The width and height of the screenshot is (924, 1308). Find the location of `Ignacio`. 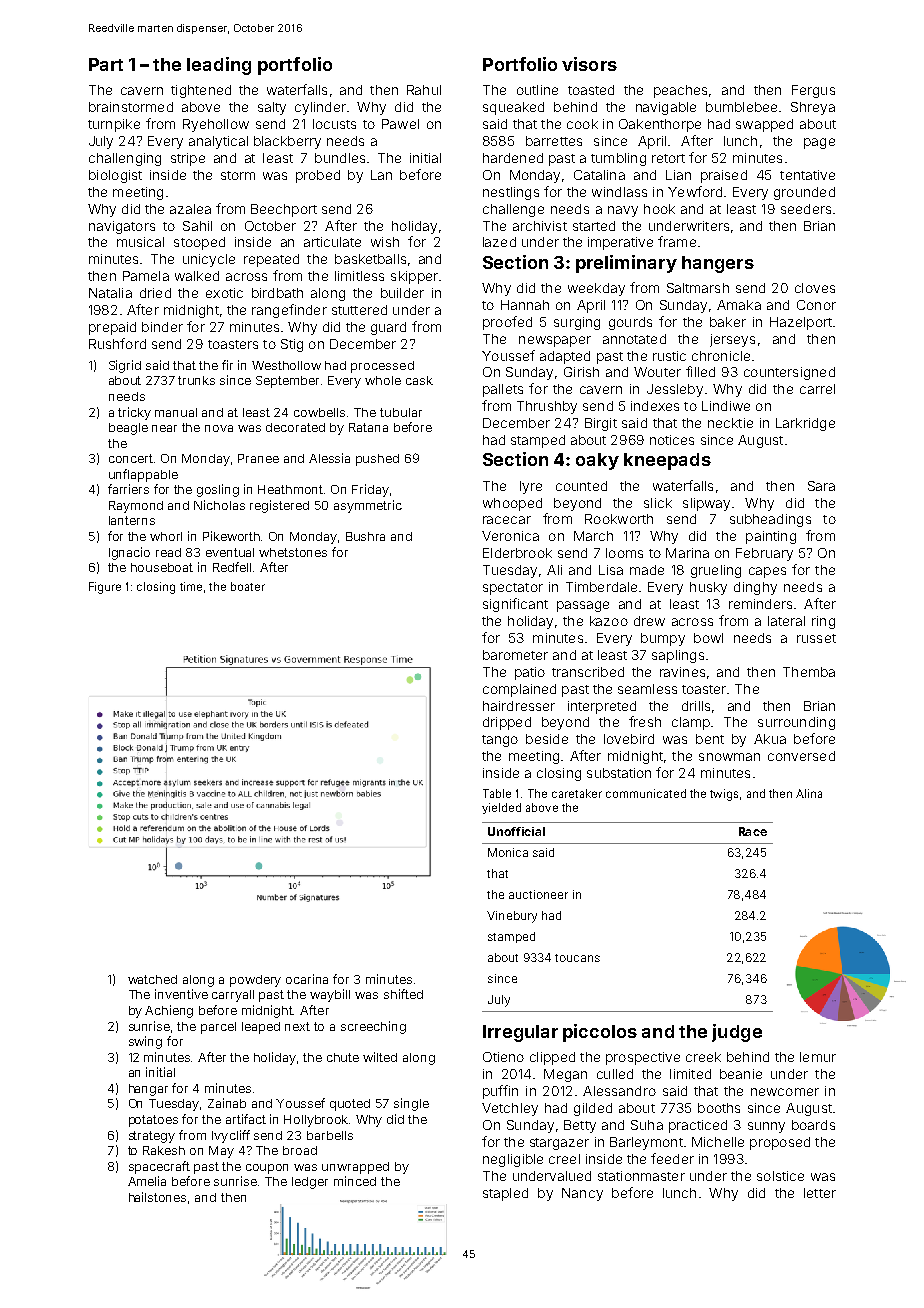

Ignacio is located at coordinates (129, 553).
